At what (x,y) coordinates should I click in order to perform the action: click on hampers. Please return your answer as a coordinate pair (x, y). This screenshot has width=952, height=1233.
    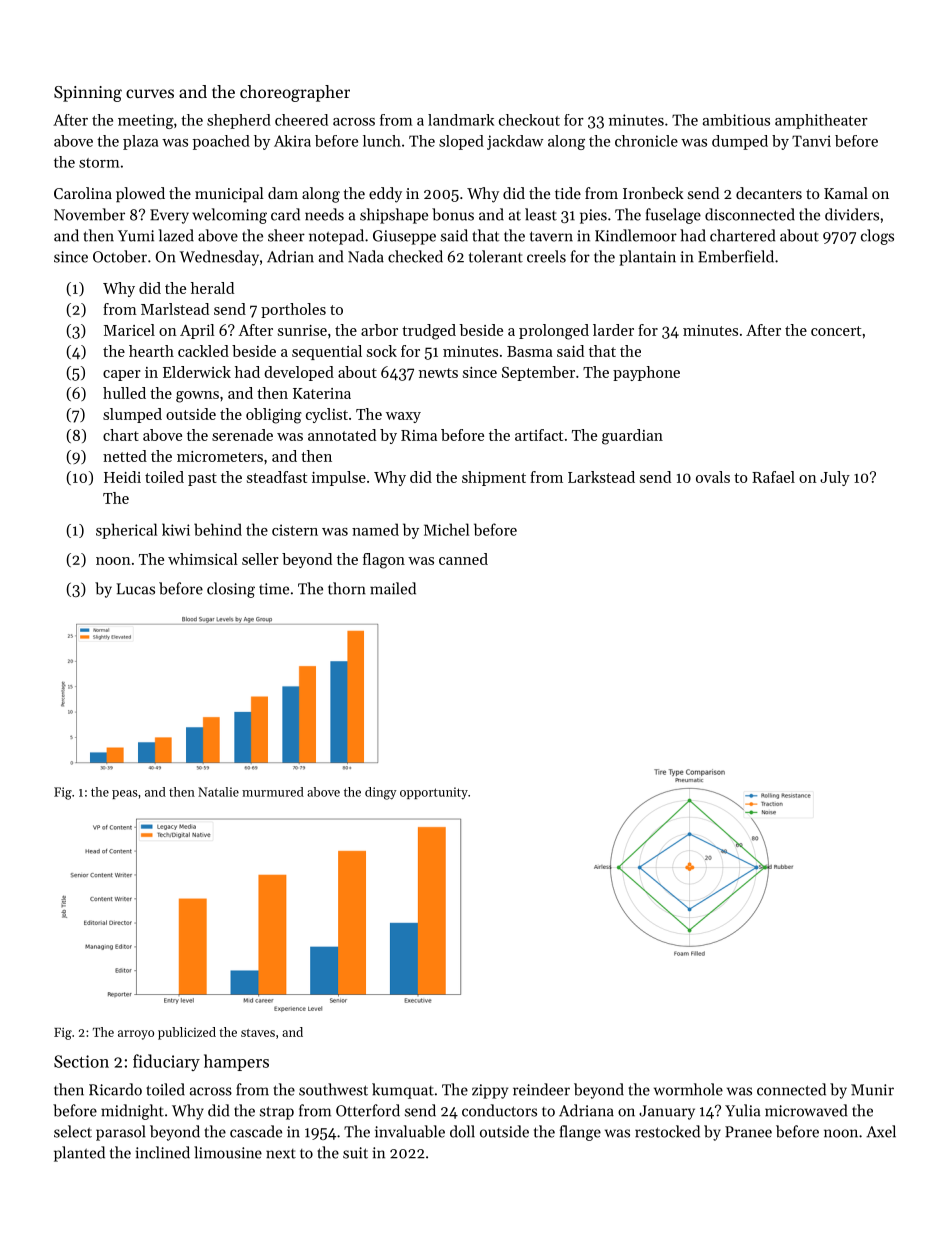
    Looking at the image, I should click on (236, 1062).
